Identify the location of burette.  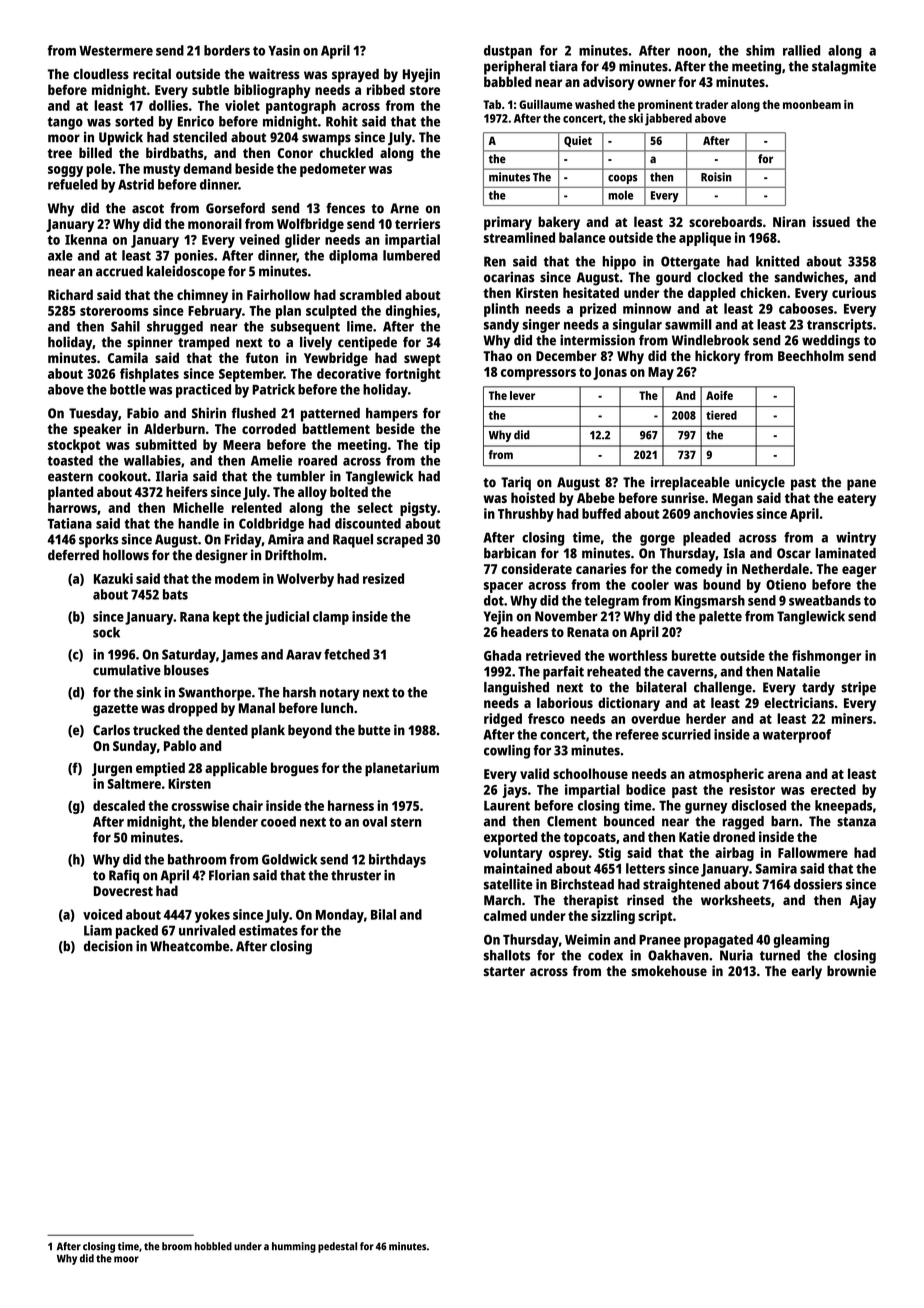
(694, 655).
